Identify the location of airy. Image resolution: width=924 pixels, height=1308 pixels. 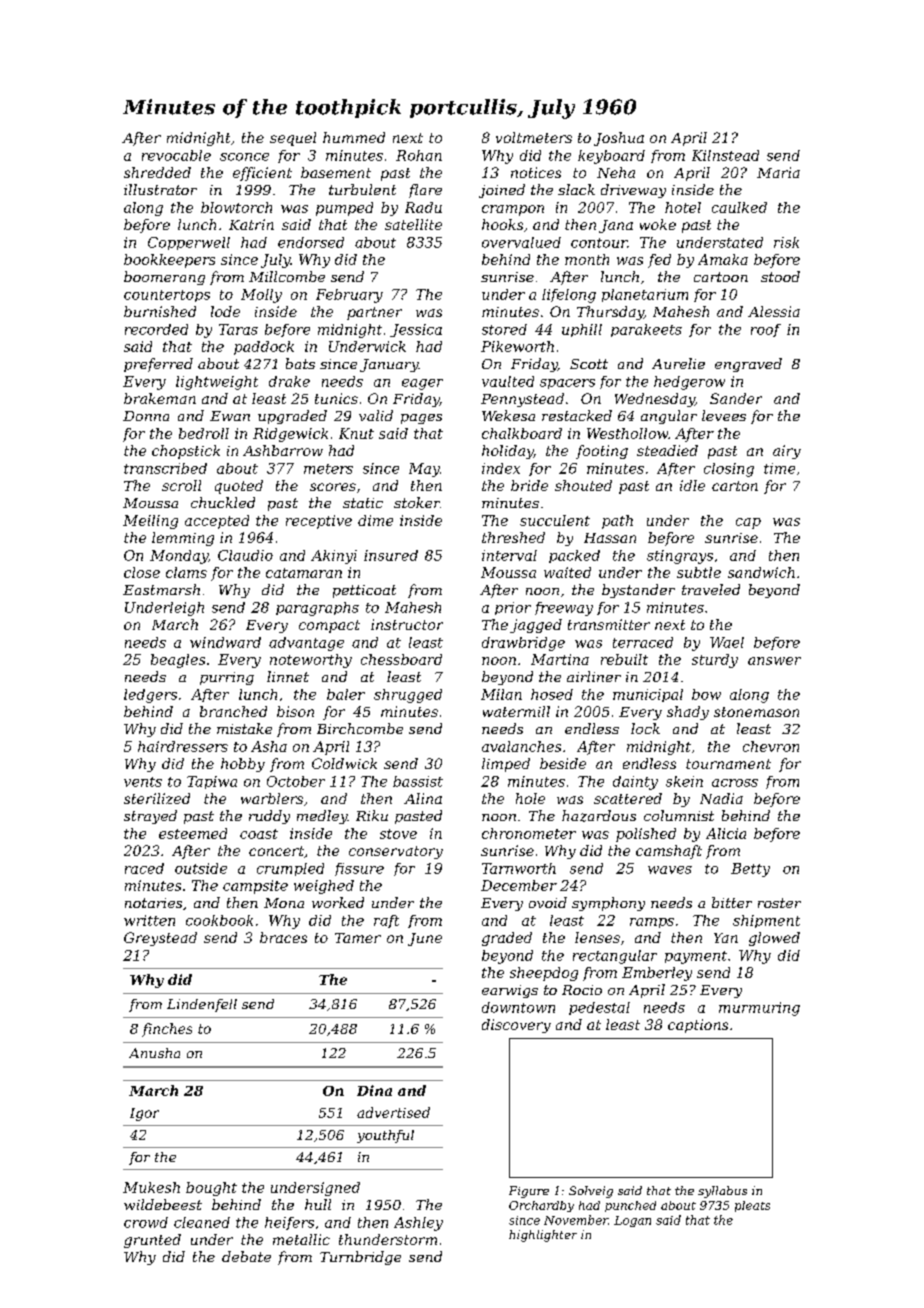
(787, 452).
